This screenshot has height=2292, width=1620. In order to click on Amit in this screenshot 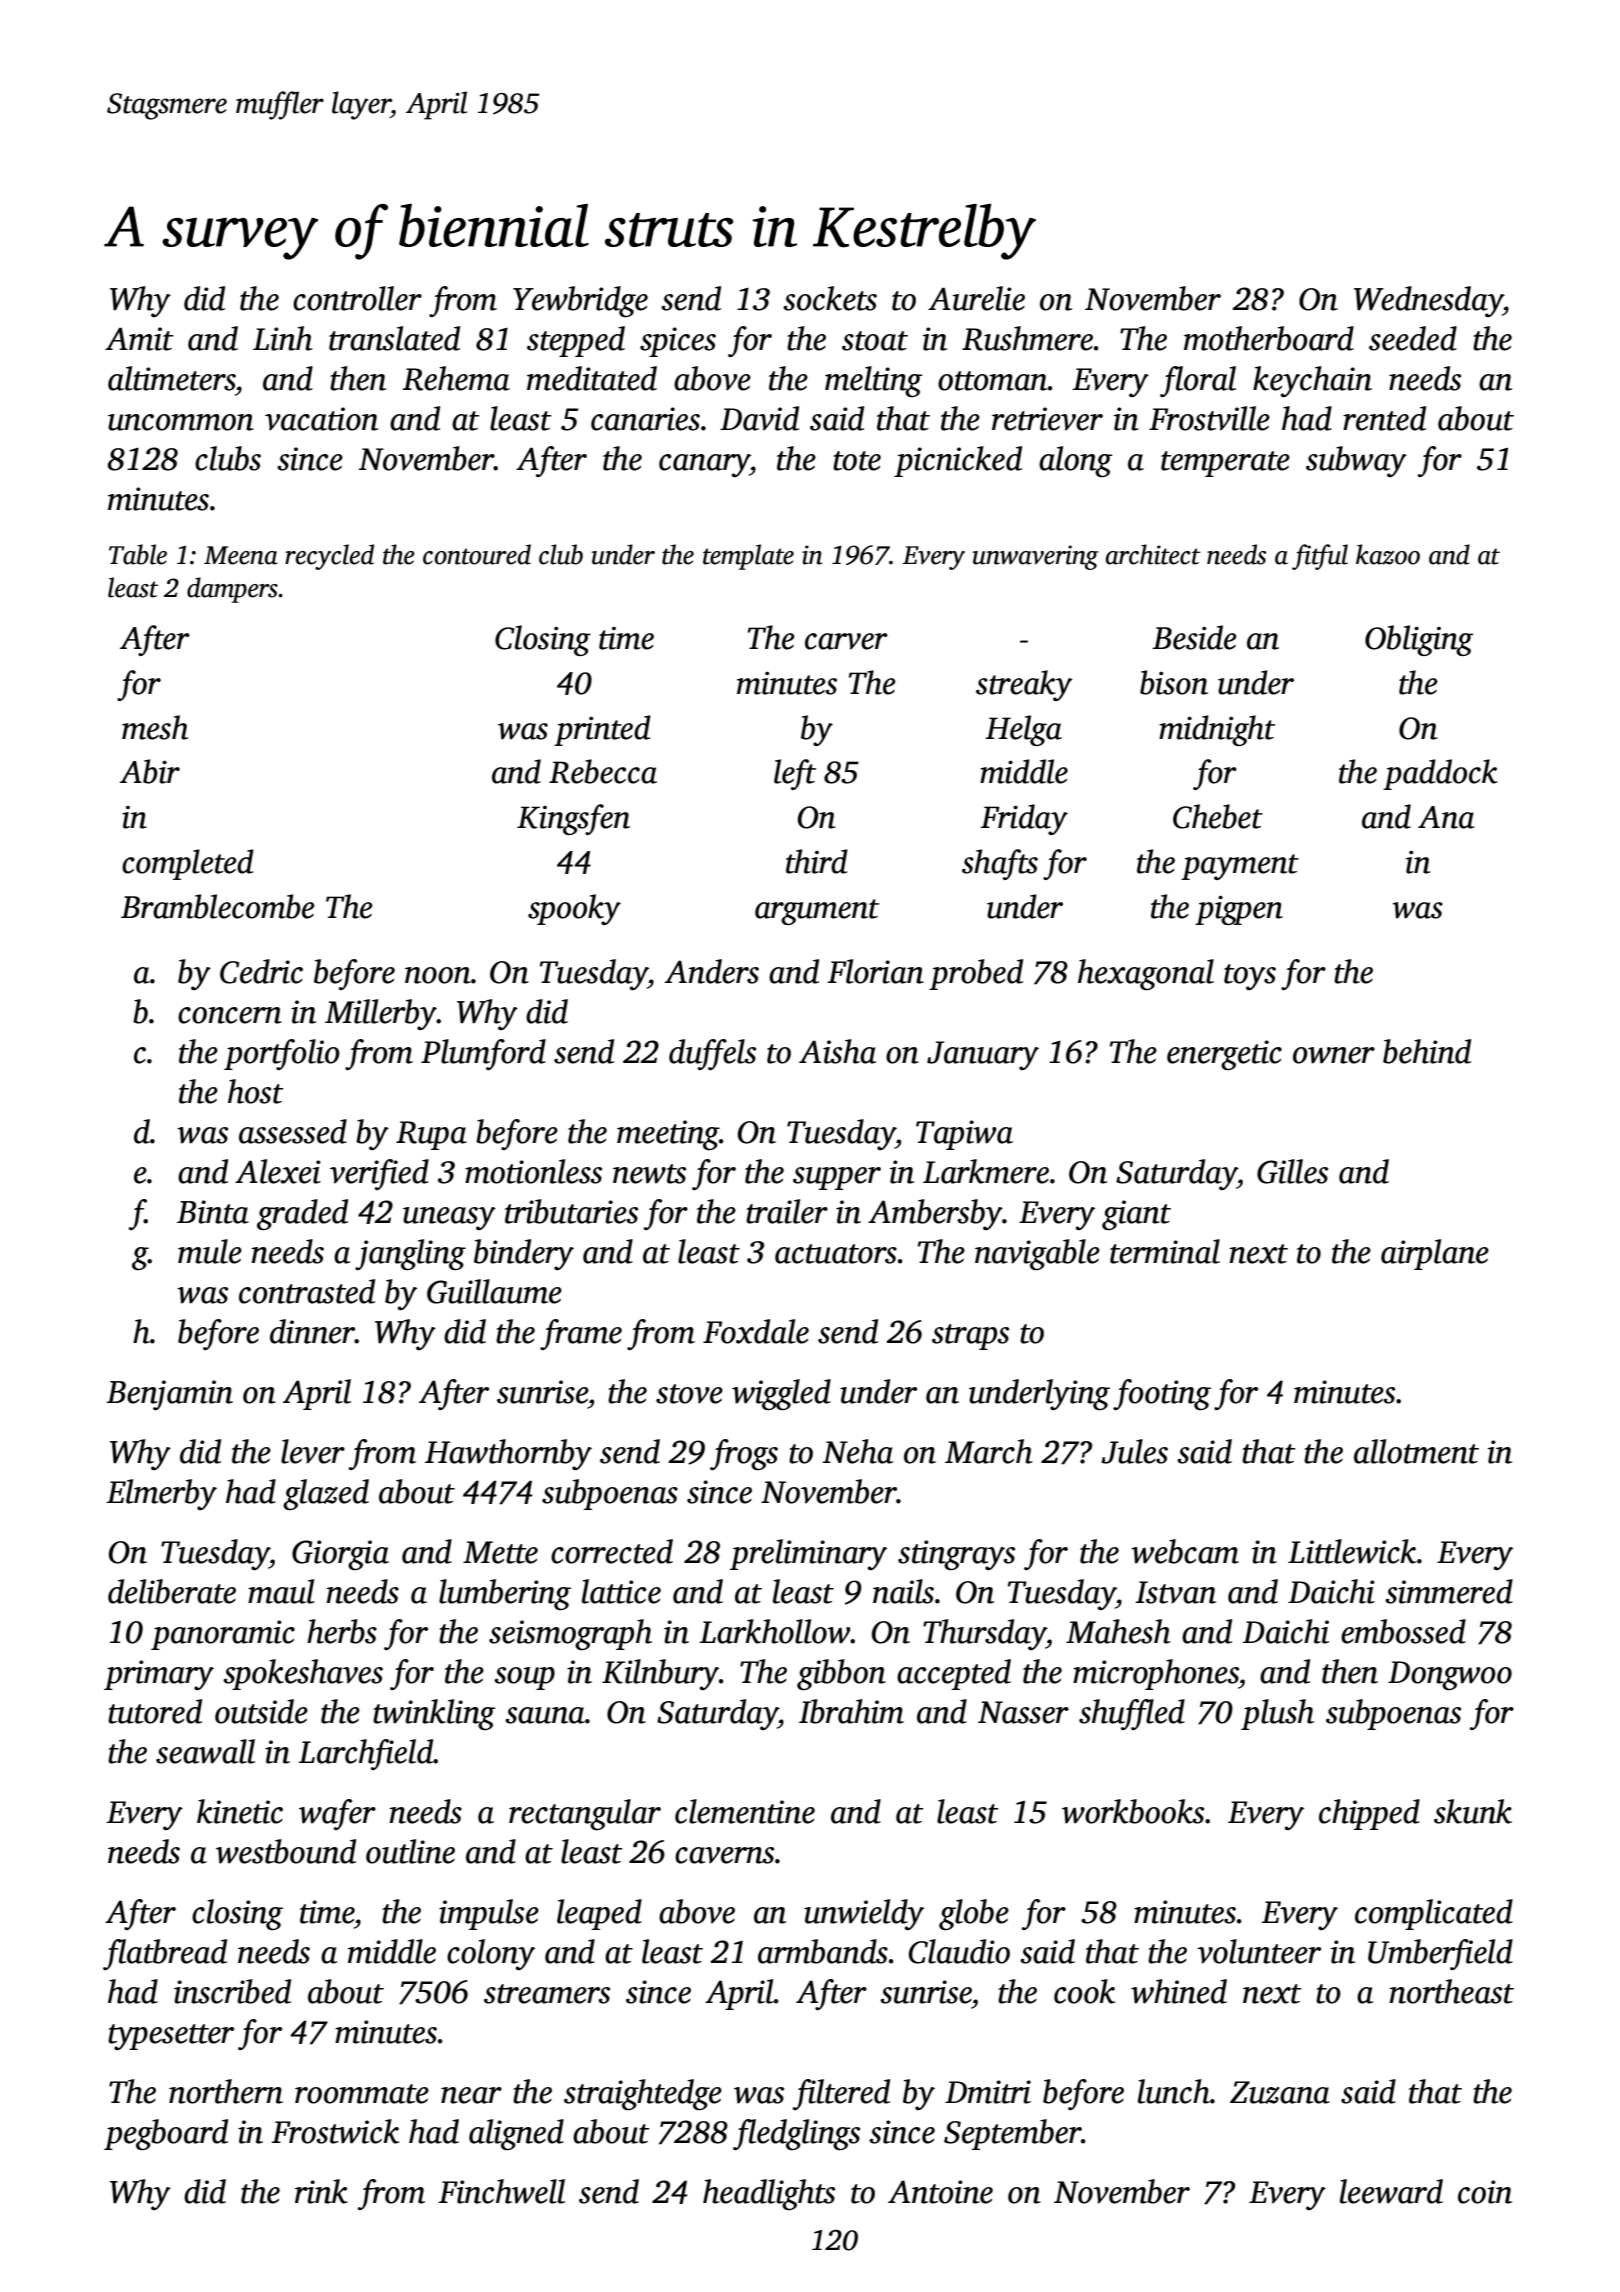, I will do `click(139, 339)`.
